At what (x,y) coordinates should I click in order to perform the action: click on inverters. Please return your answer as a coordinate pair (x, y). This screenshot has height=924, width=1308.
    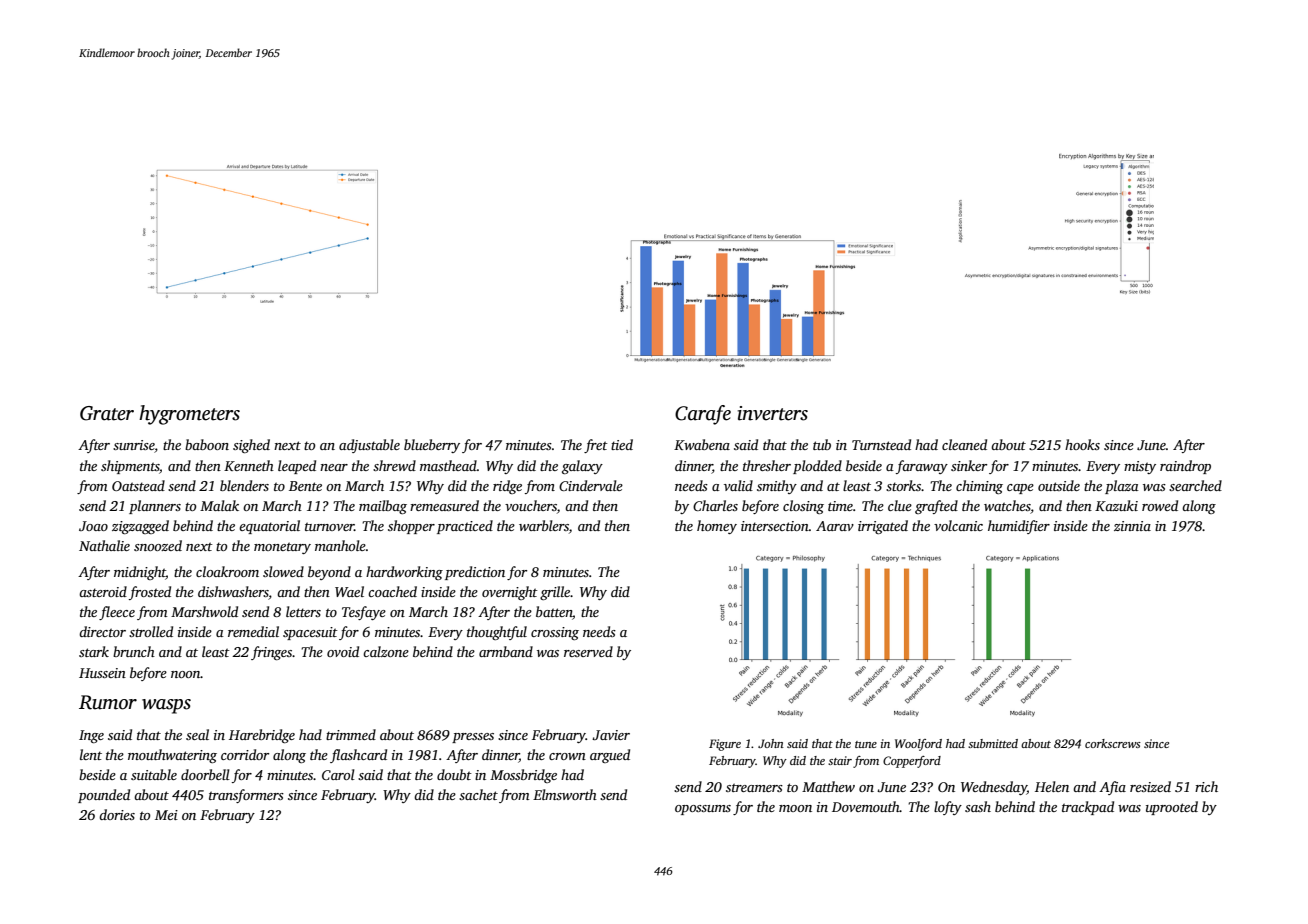
    Looking at the image, I should click on (773, 413).
